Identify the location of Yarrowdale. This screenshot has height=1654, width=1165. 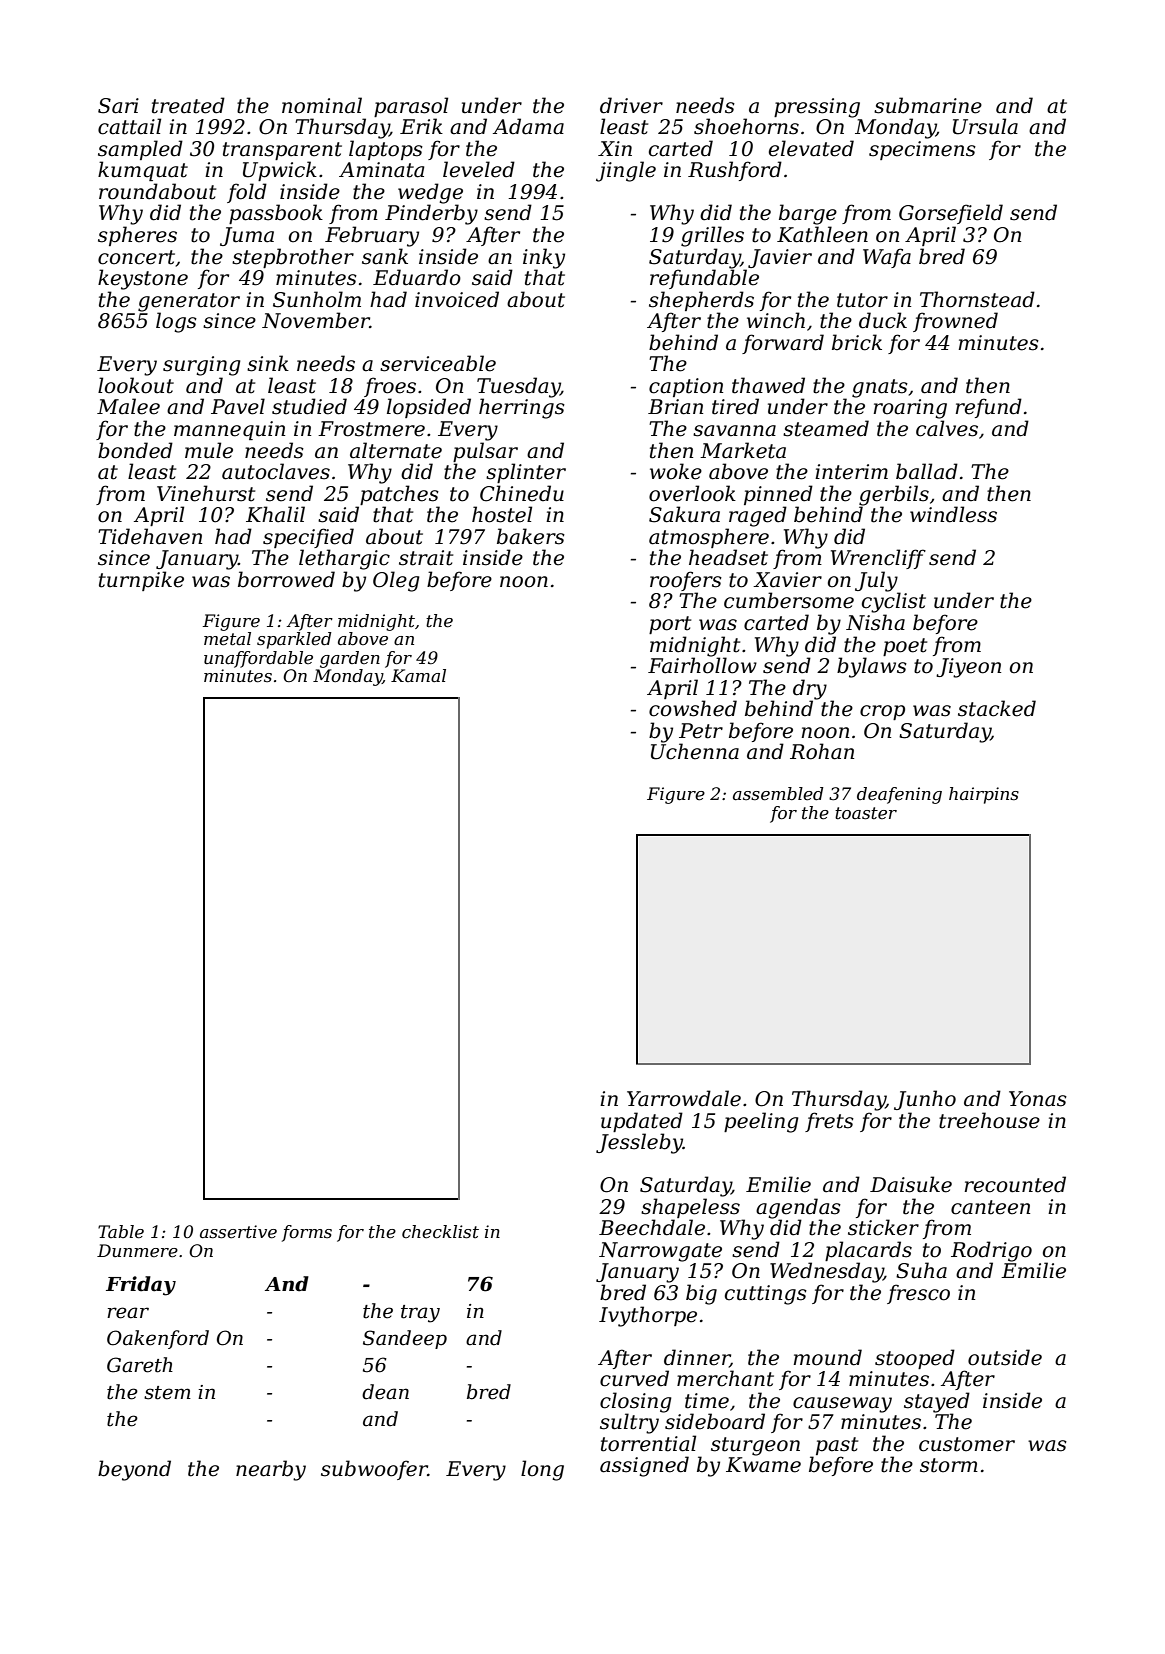
(684, 1098).
